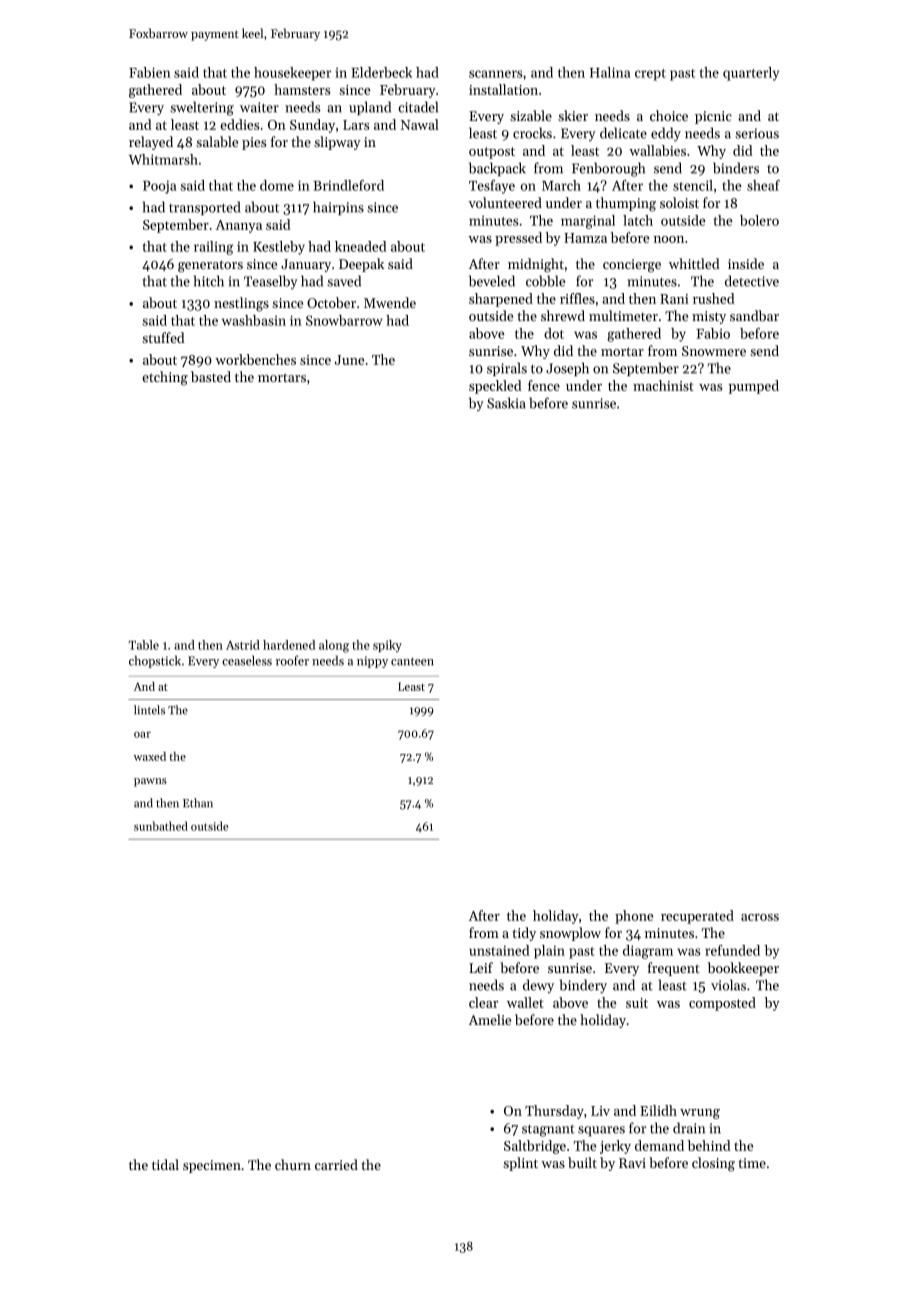 This screenshot has width=908, height=1316. I want to click on tidal, so click(165, 1164).
